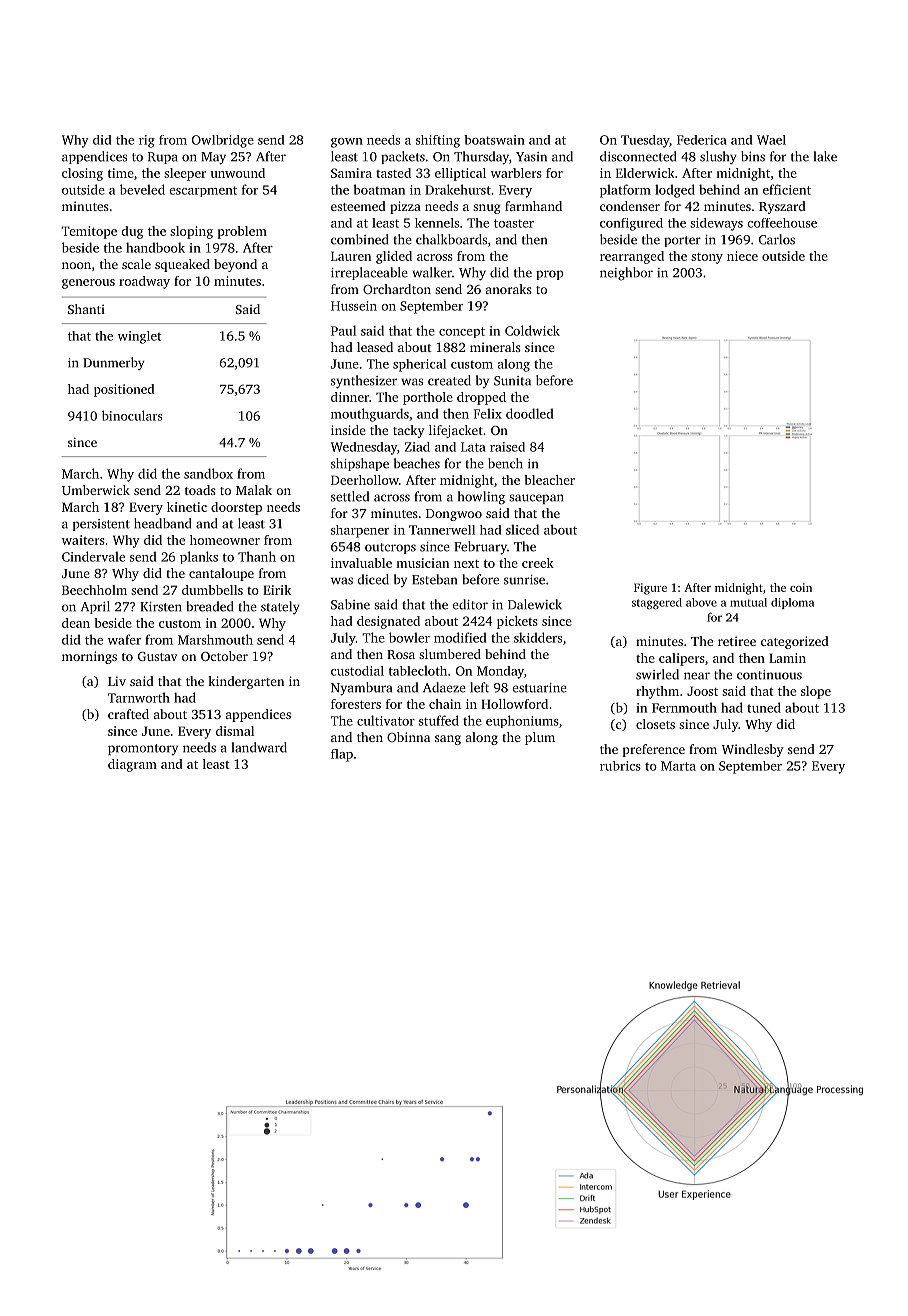 The image size is (908, 1316). I want to click on neighbor, so click(626, 274).
